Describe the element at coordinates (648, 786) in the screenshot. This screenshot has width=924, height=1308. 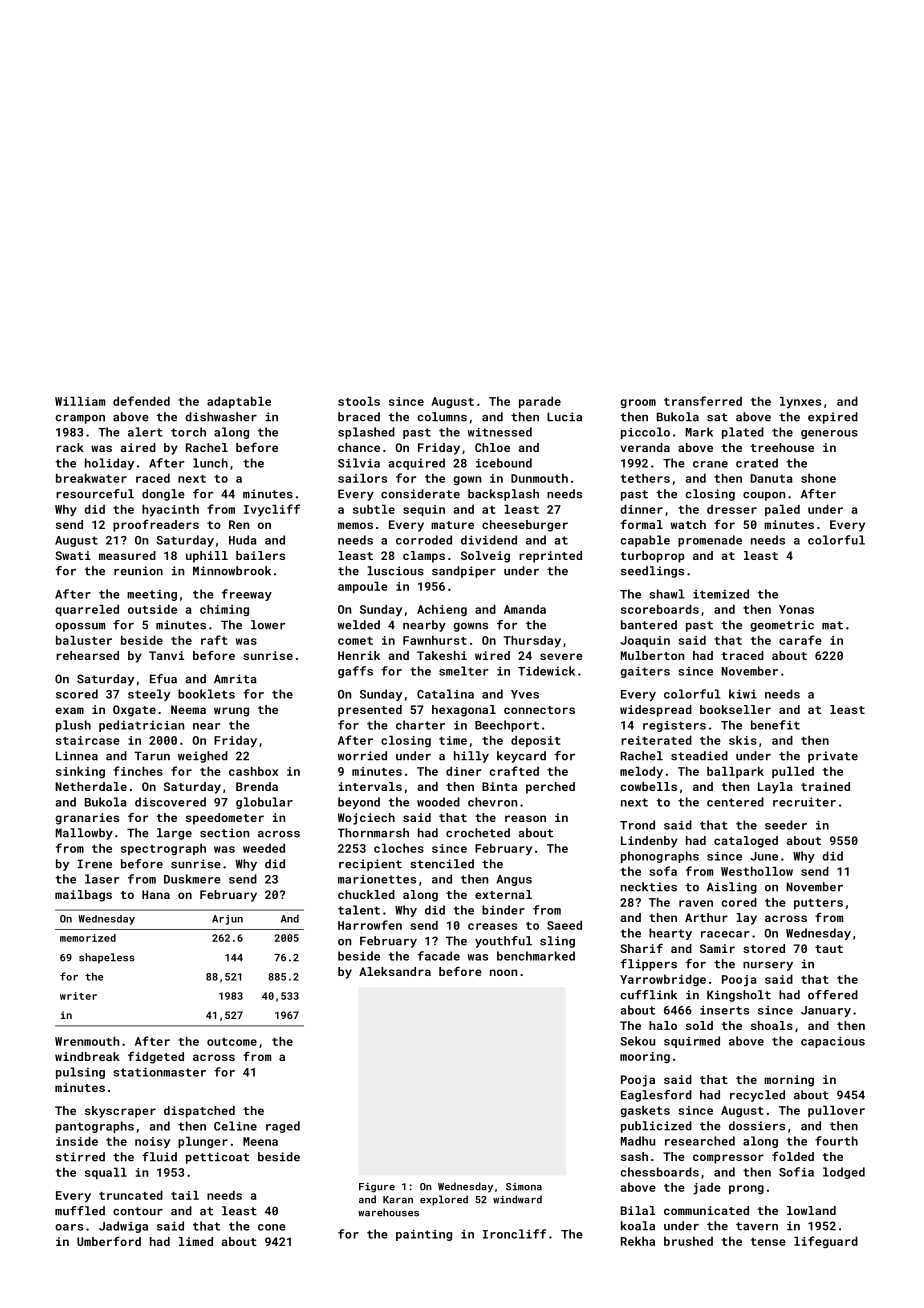
I see `cowbells` at that location.
